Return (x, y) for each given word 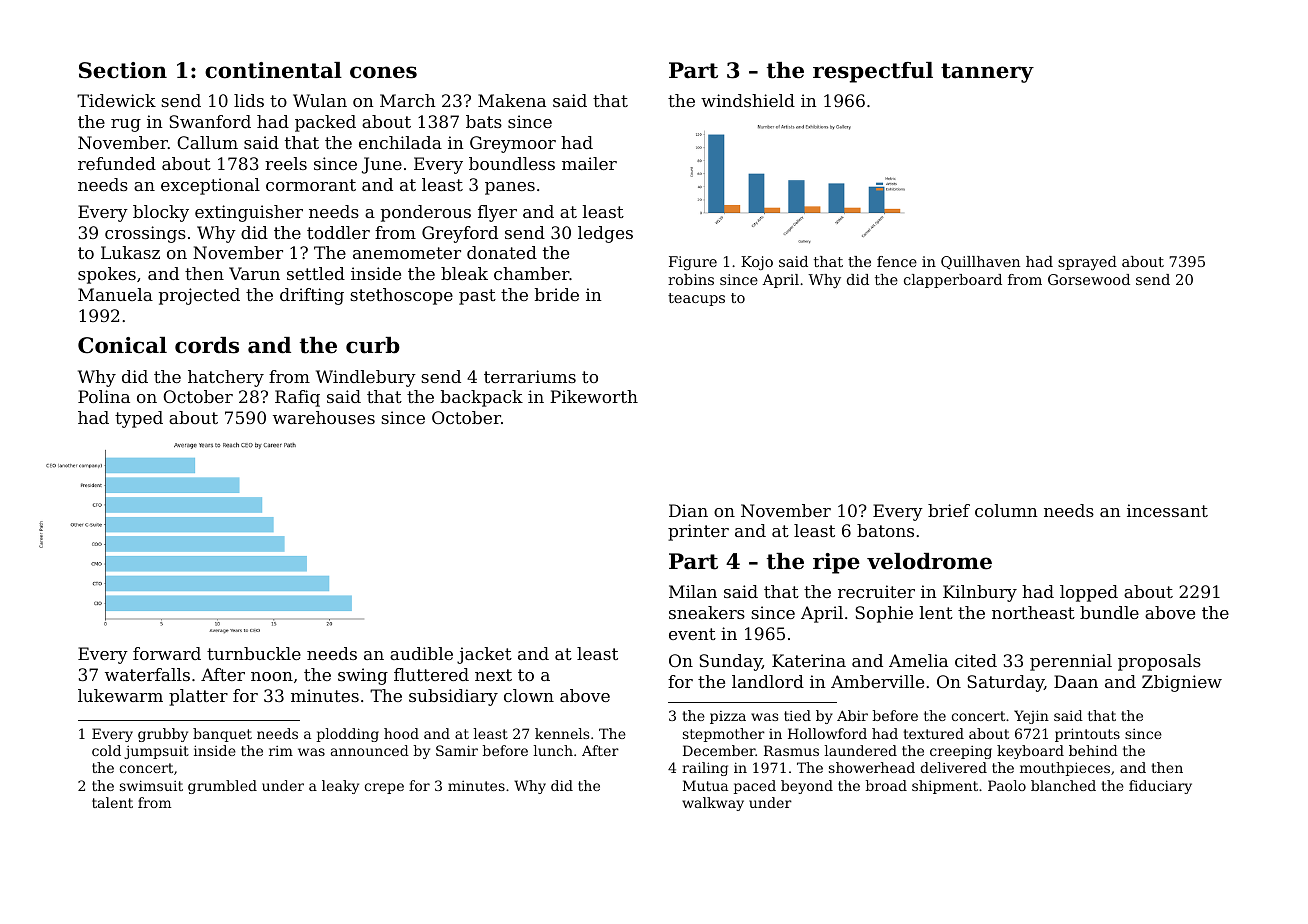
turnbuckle (254, 653)
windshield (748, 100)
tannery (987, 73)
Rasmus (791, 750)
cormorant (311, 185)
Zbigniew (1182, 683)
